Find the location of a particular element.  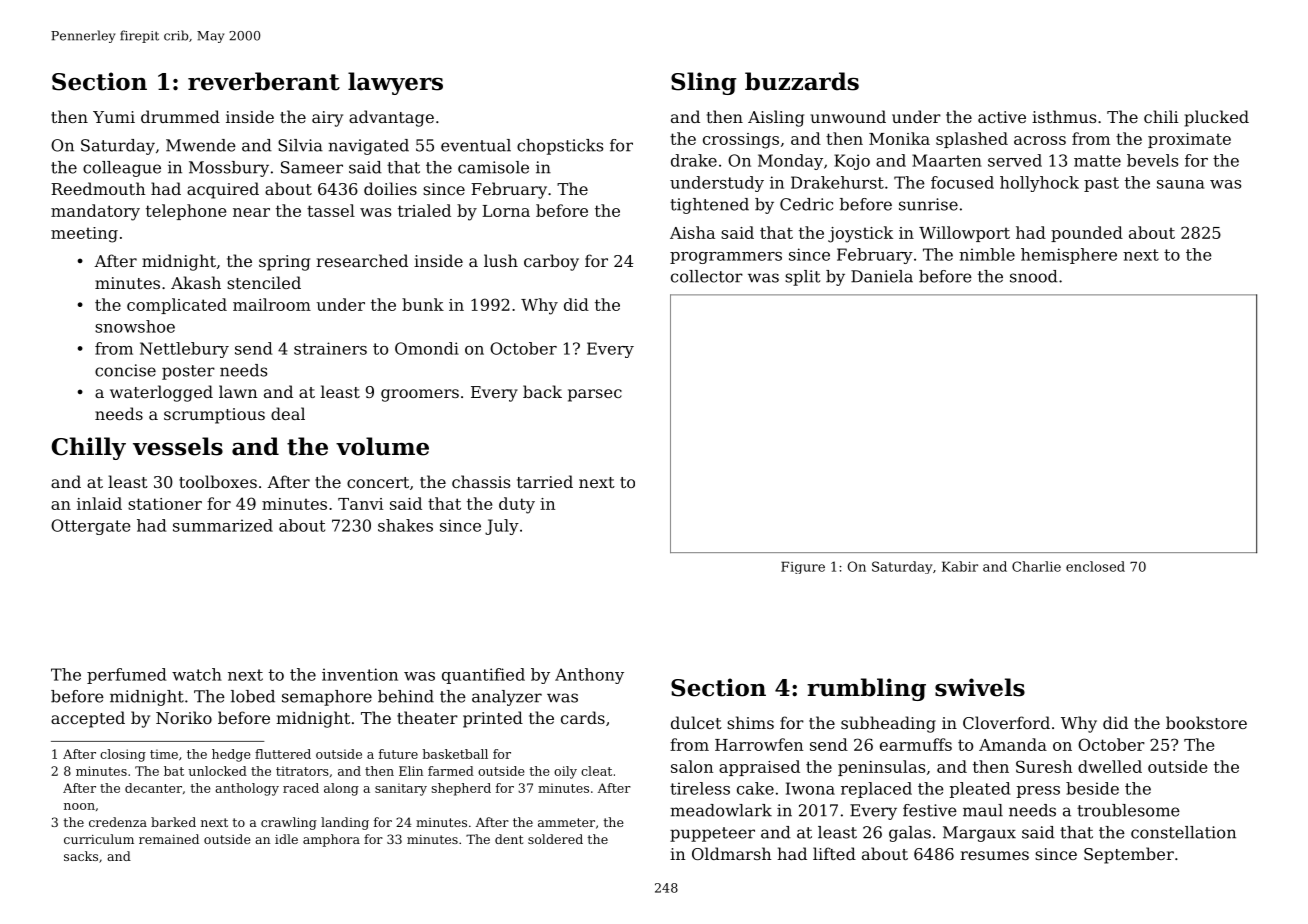

September is located at coordinates (1129, 855).
